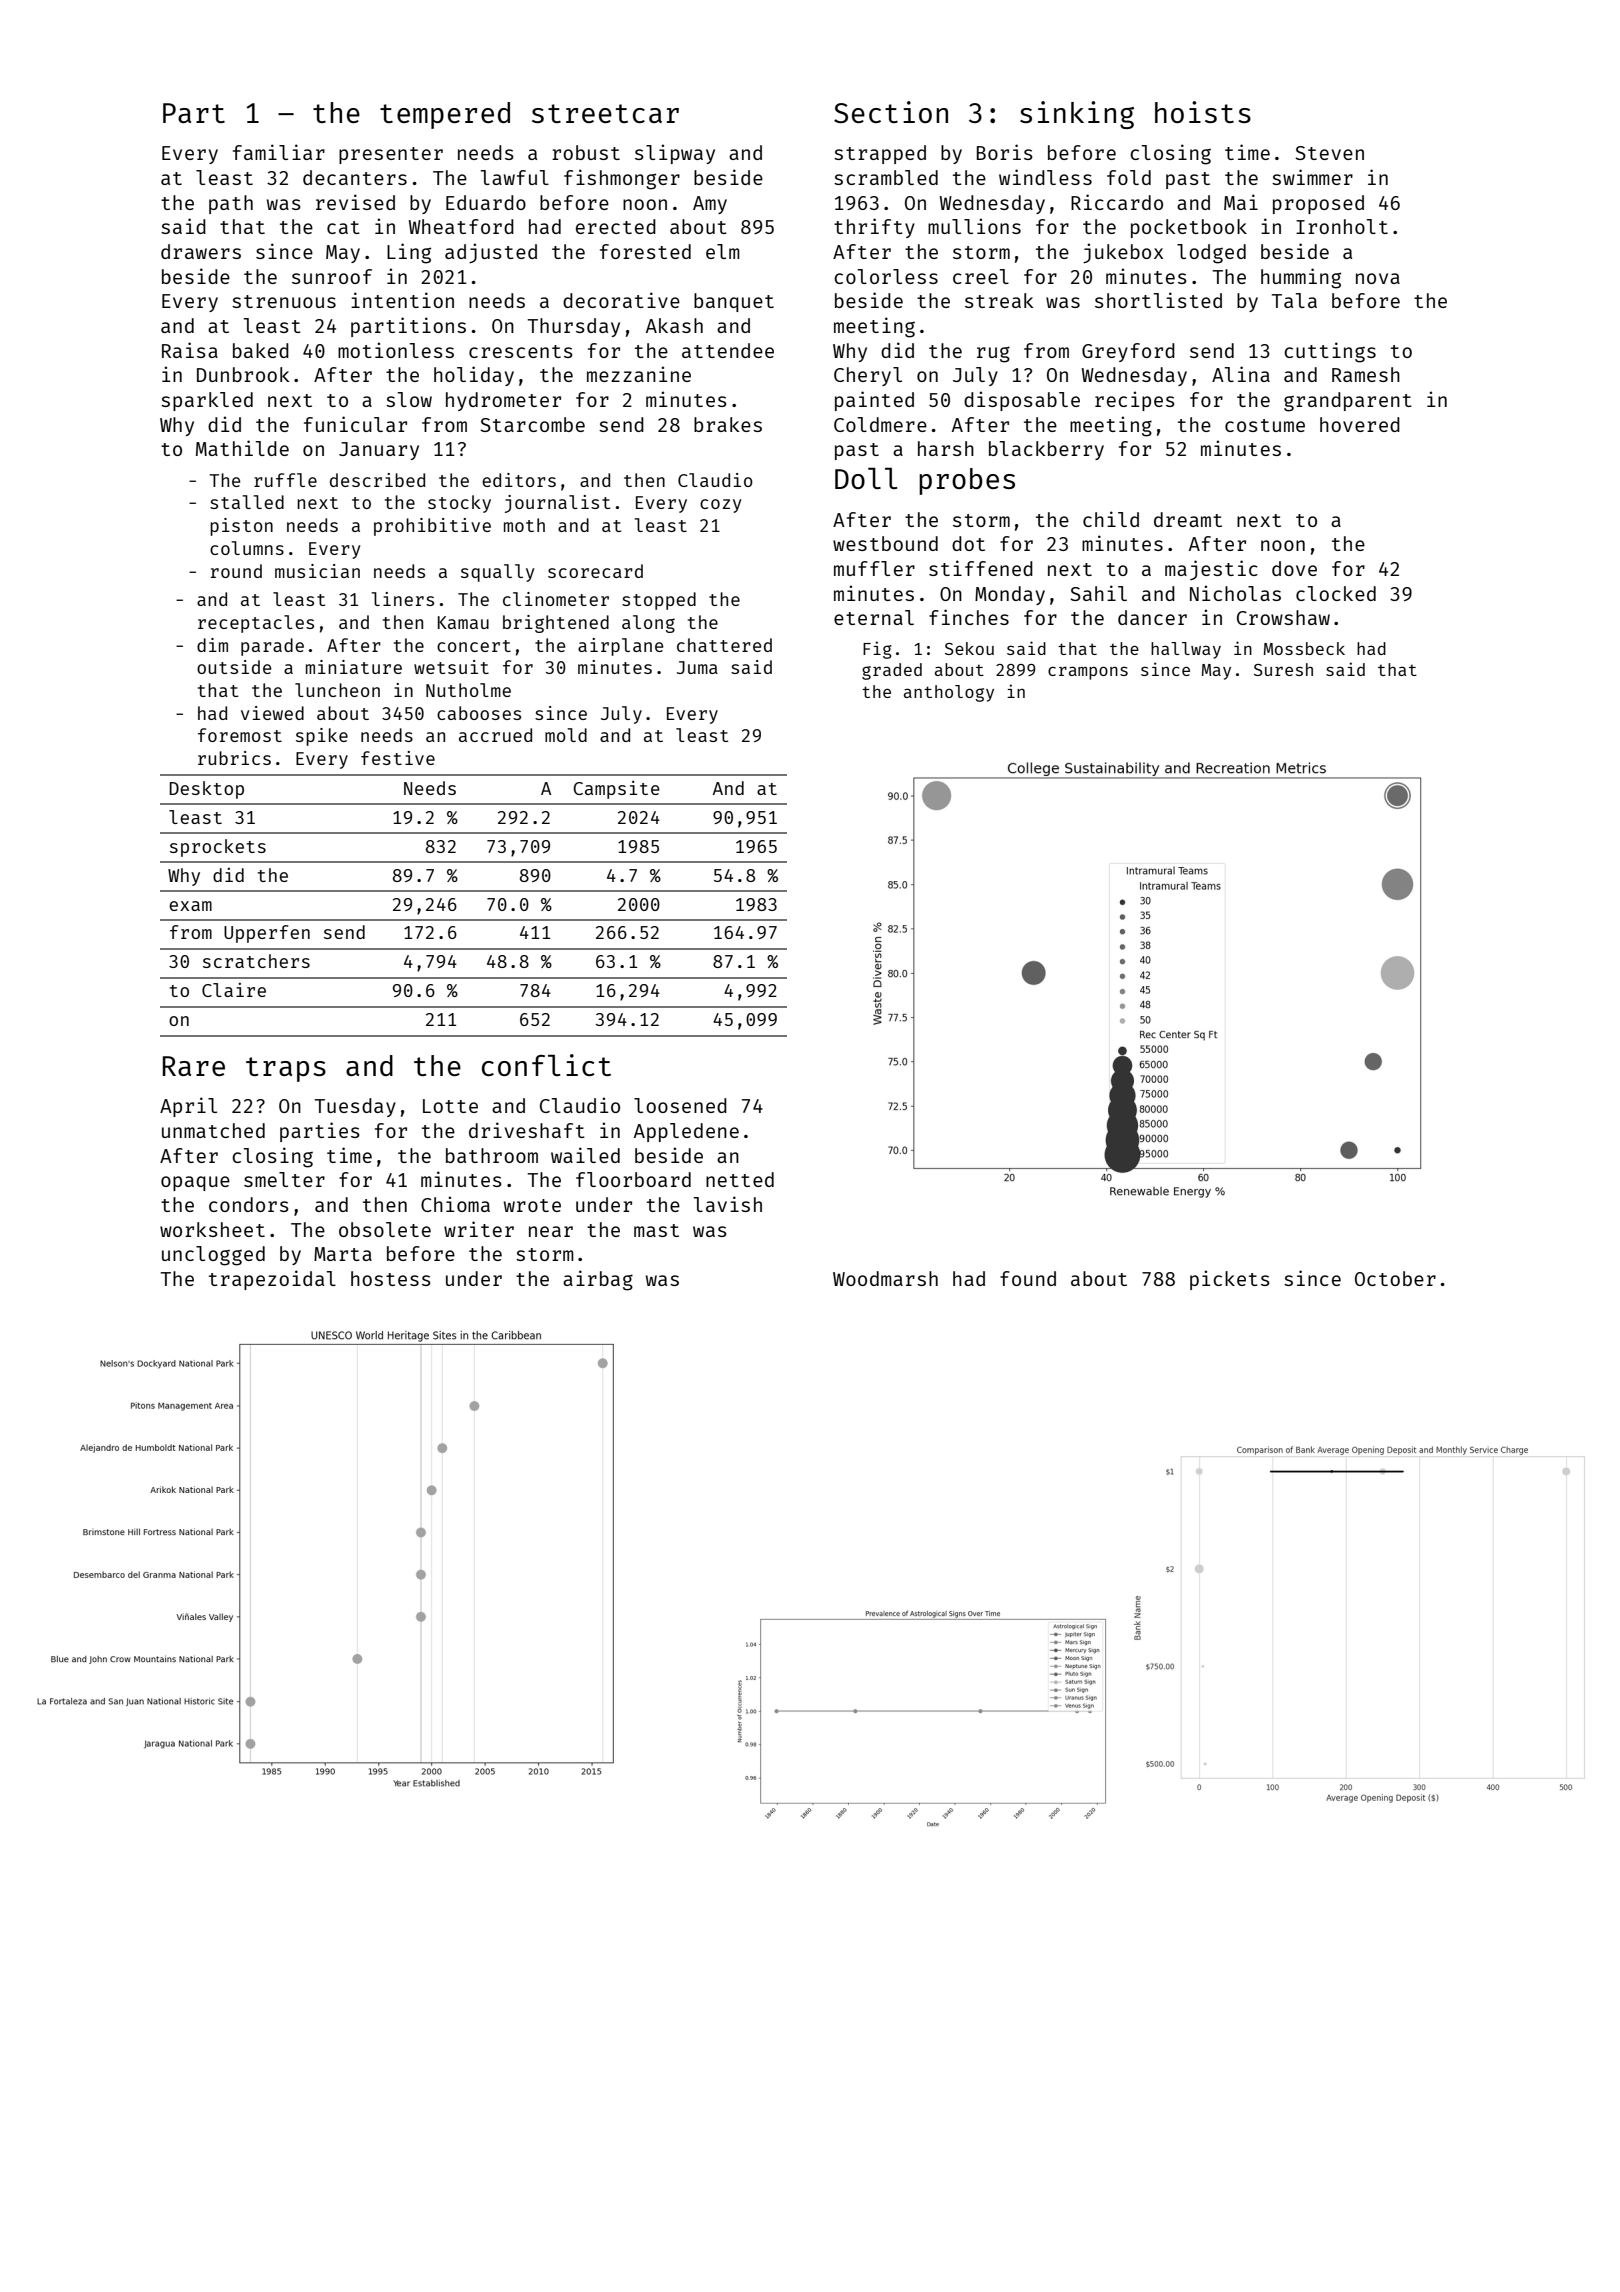  Describe the element at coordinates (1235, 593) in the image. I see `Nicholas` at that location.
